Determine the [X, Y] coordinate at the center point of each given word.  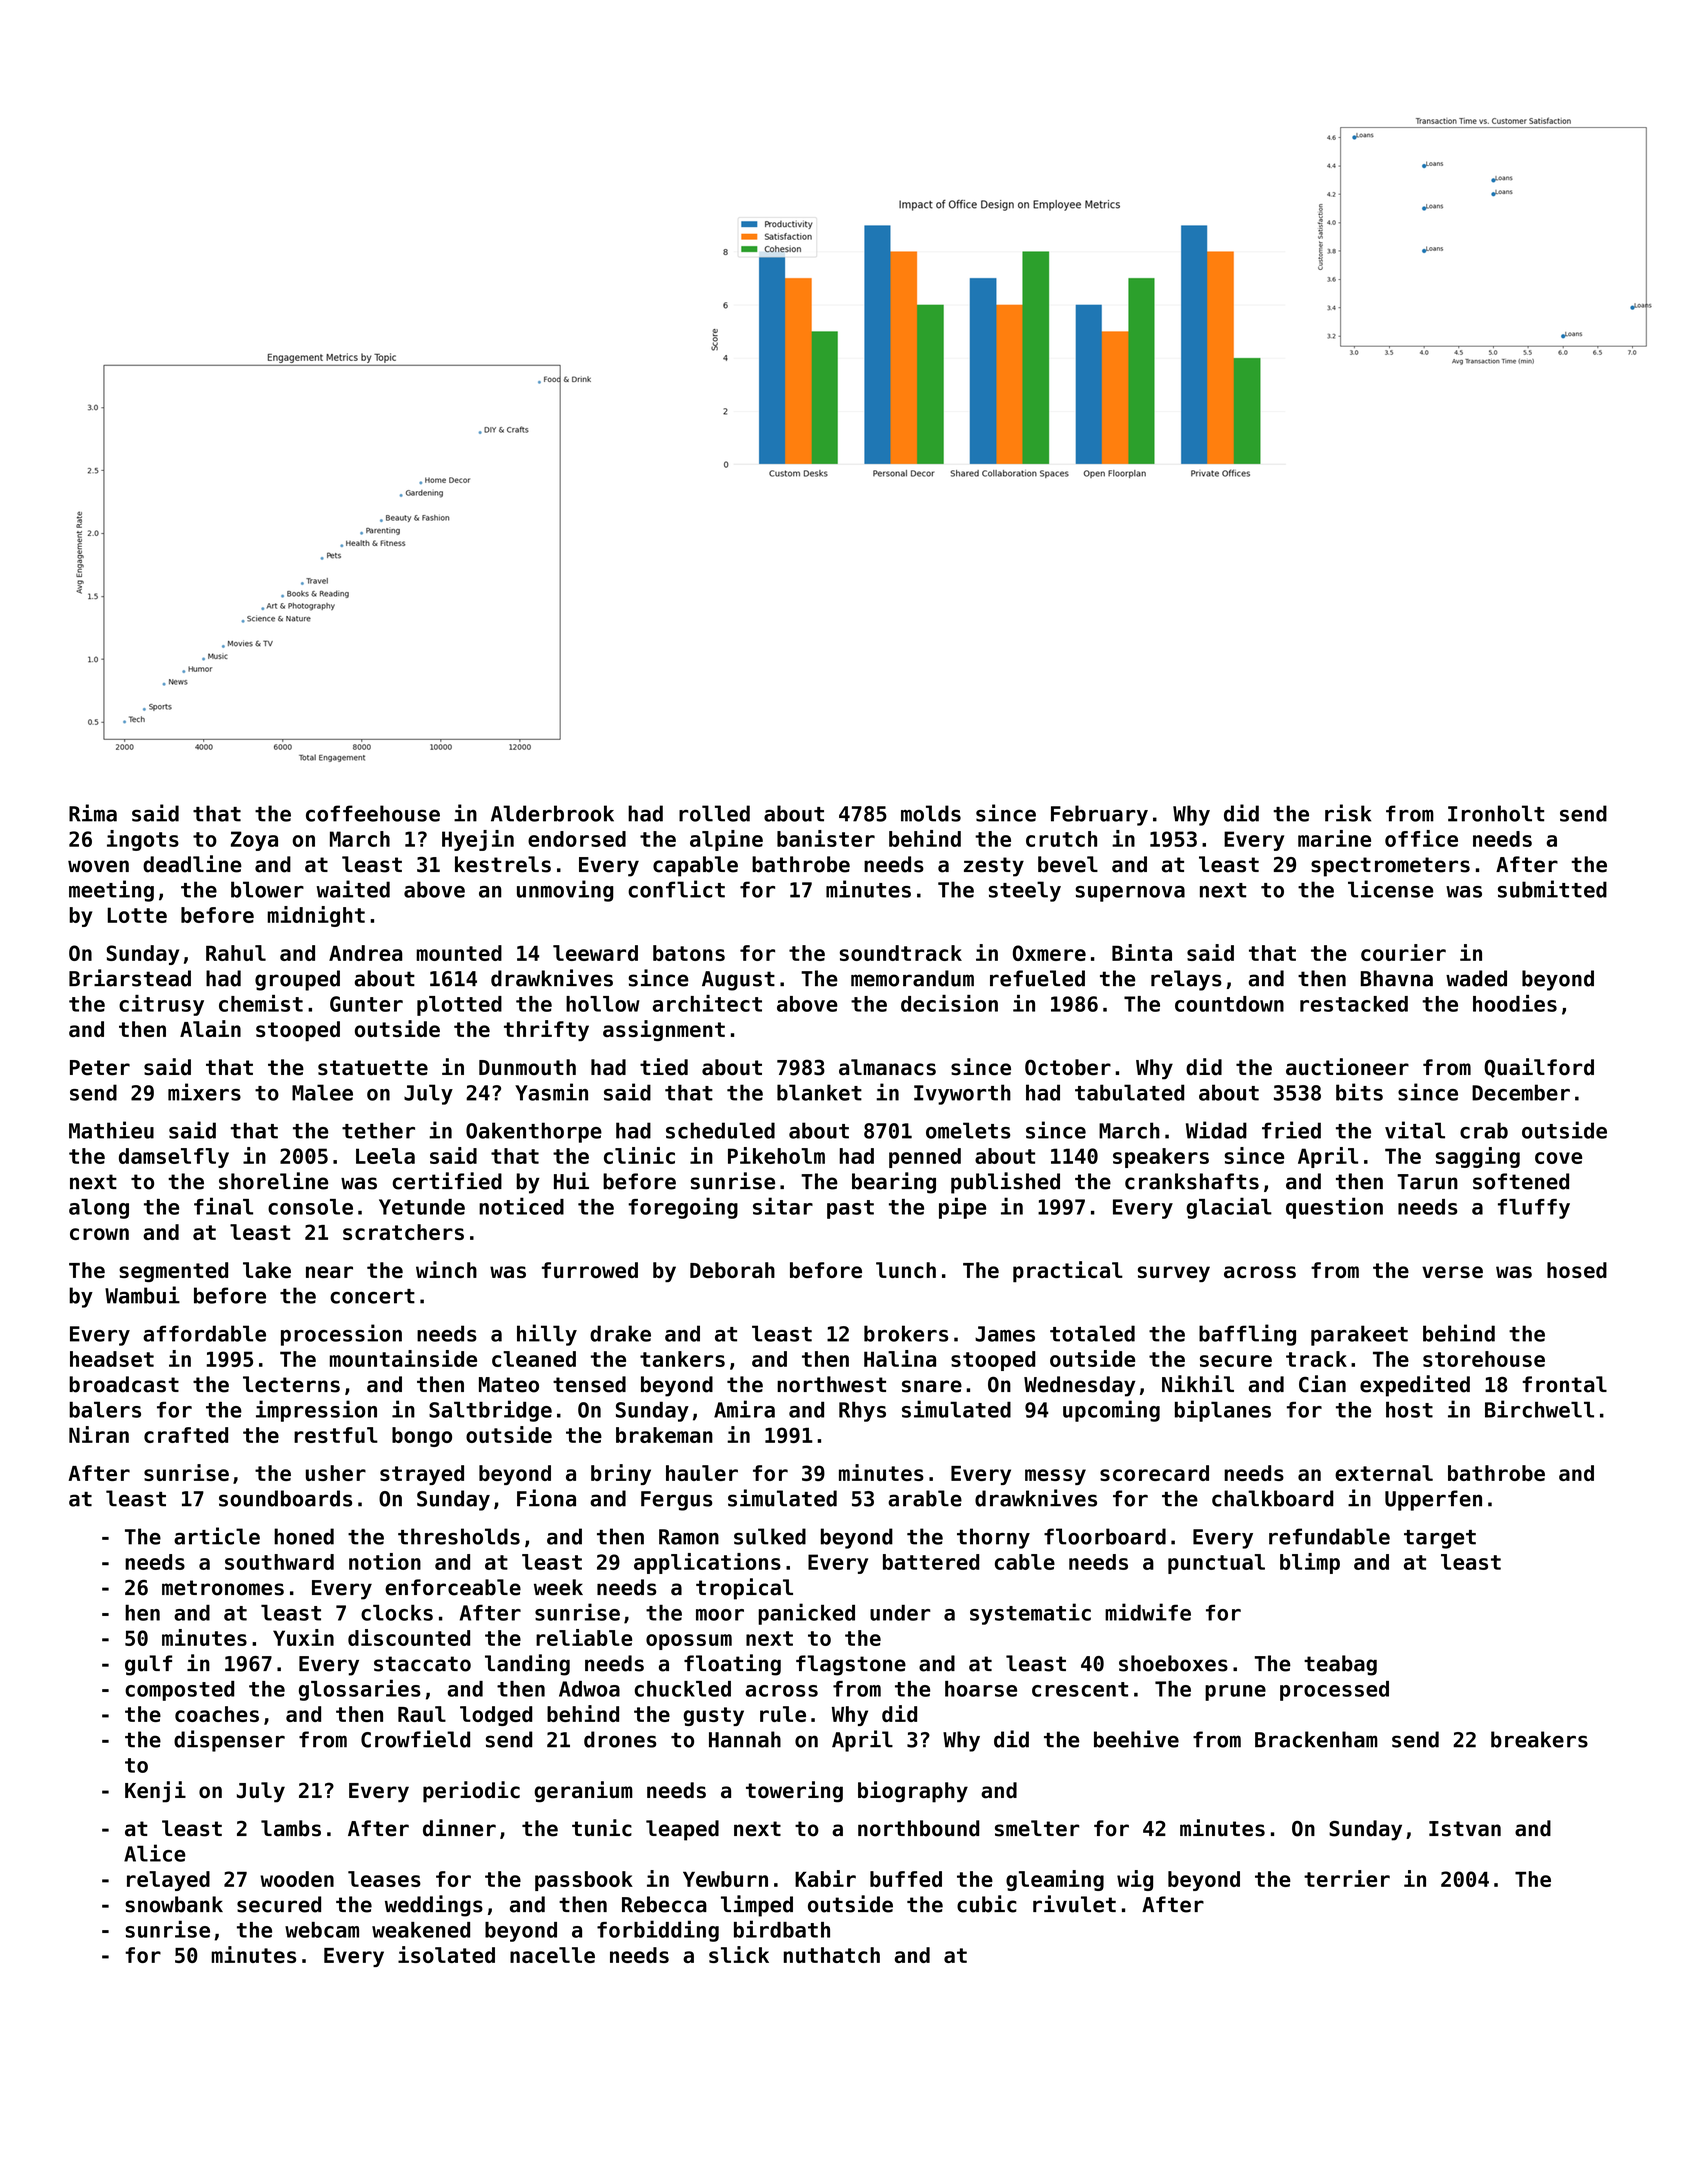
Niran [99, 1434]
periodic [471, 1792]
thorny [993, 1538]
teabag [1340, 1665]
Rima [93, 813]
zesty [994, 867]
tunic [602, 1828]
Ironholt [1496, 813]
